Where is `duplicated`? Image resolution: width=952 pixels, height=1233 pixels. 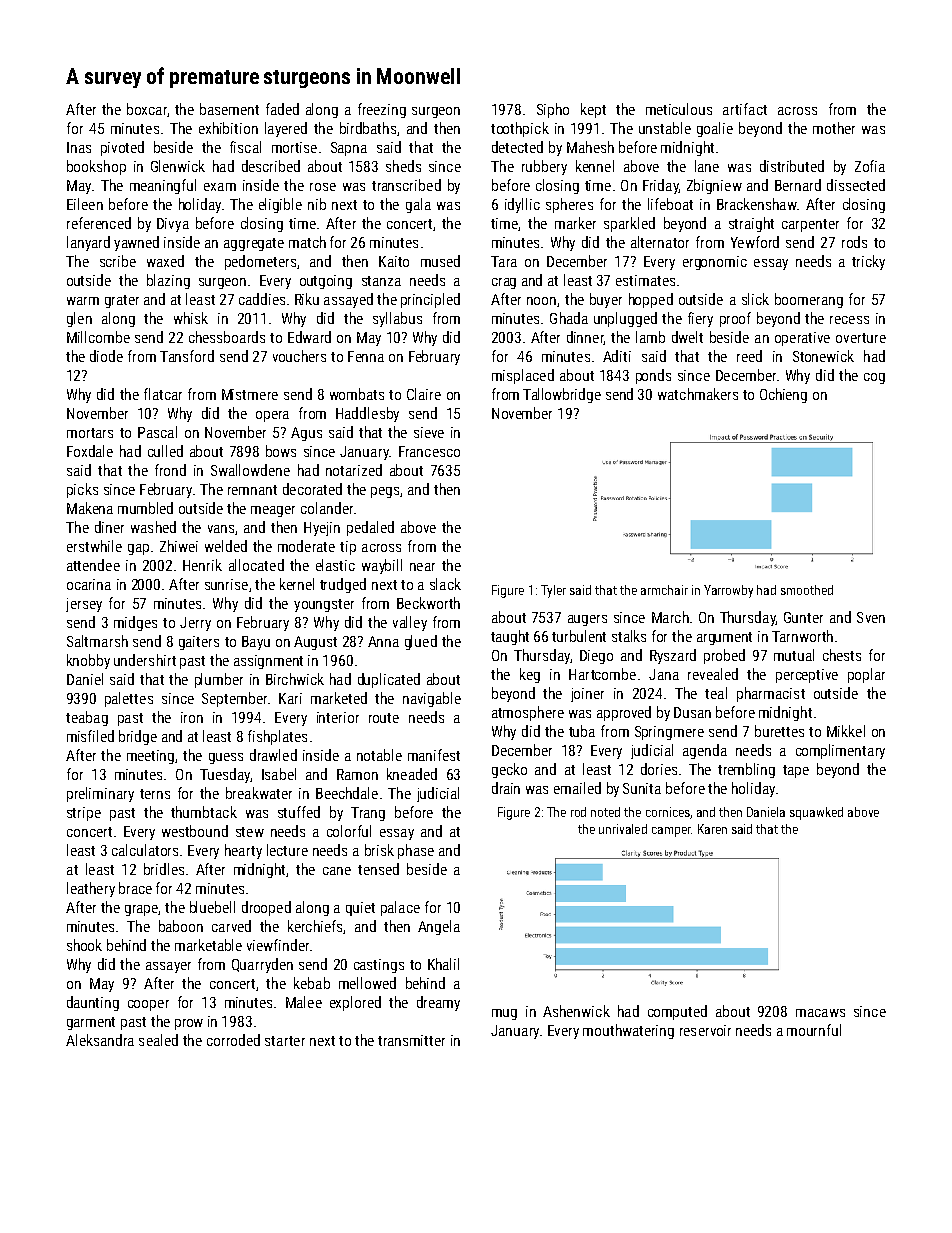
duplicated is located at coordinates (389, 680).
